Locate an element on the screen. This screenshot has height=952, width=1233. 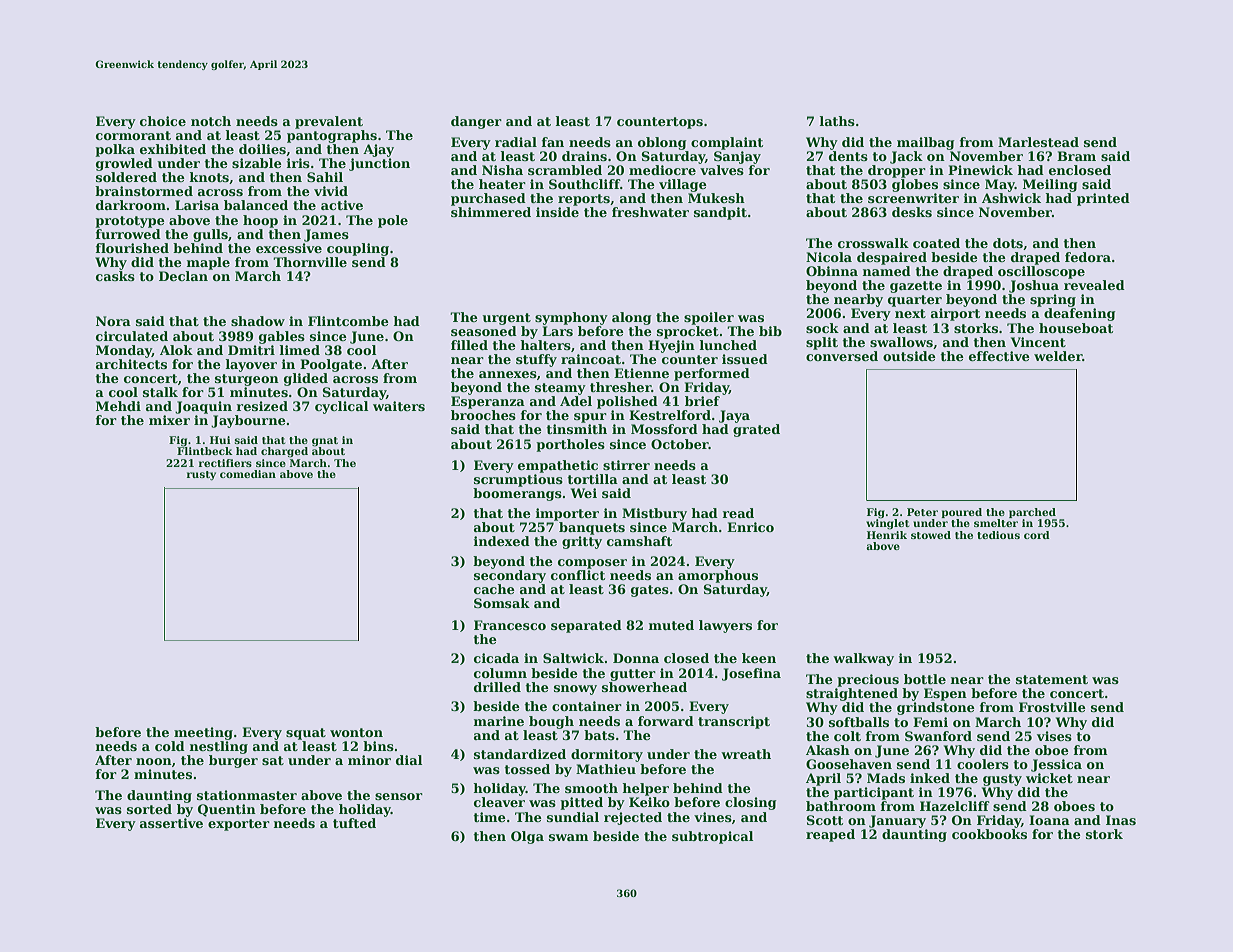
secondary is located at coordinates (510, 576).
